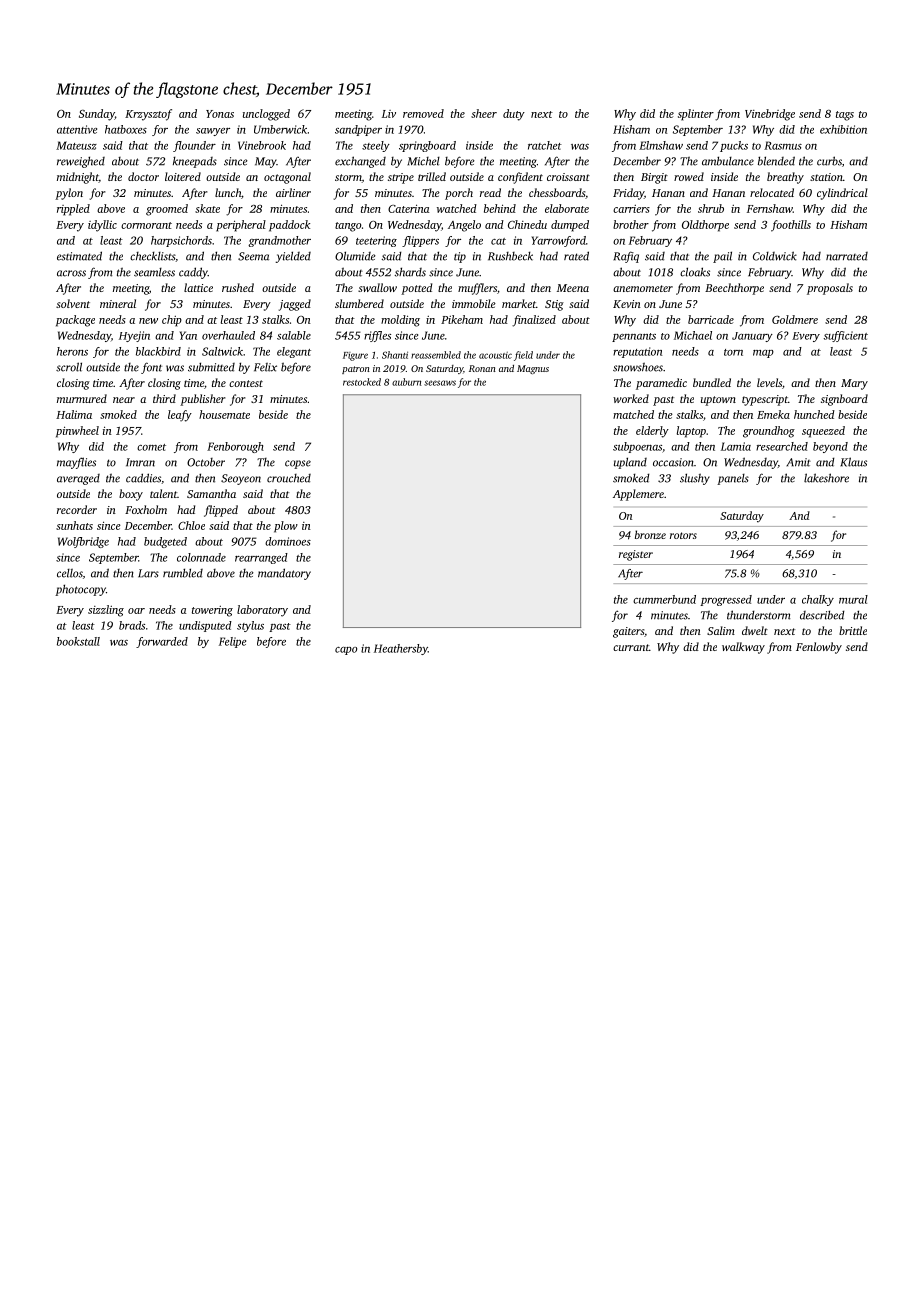  I want to click on foothills, so click(791, 226).
